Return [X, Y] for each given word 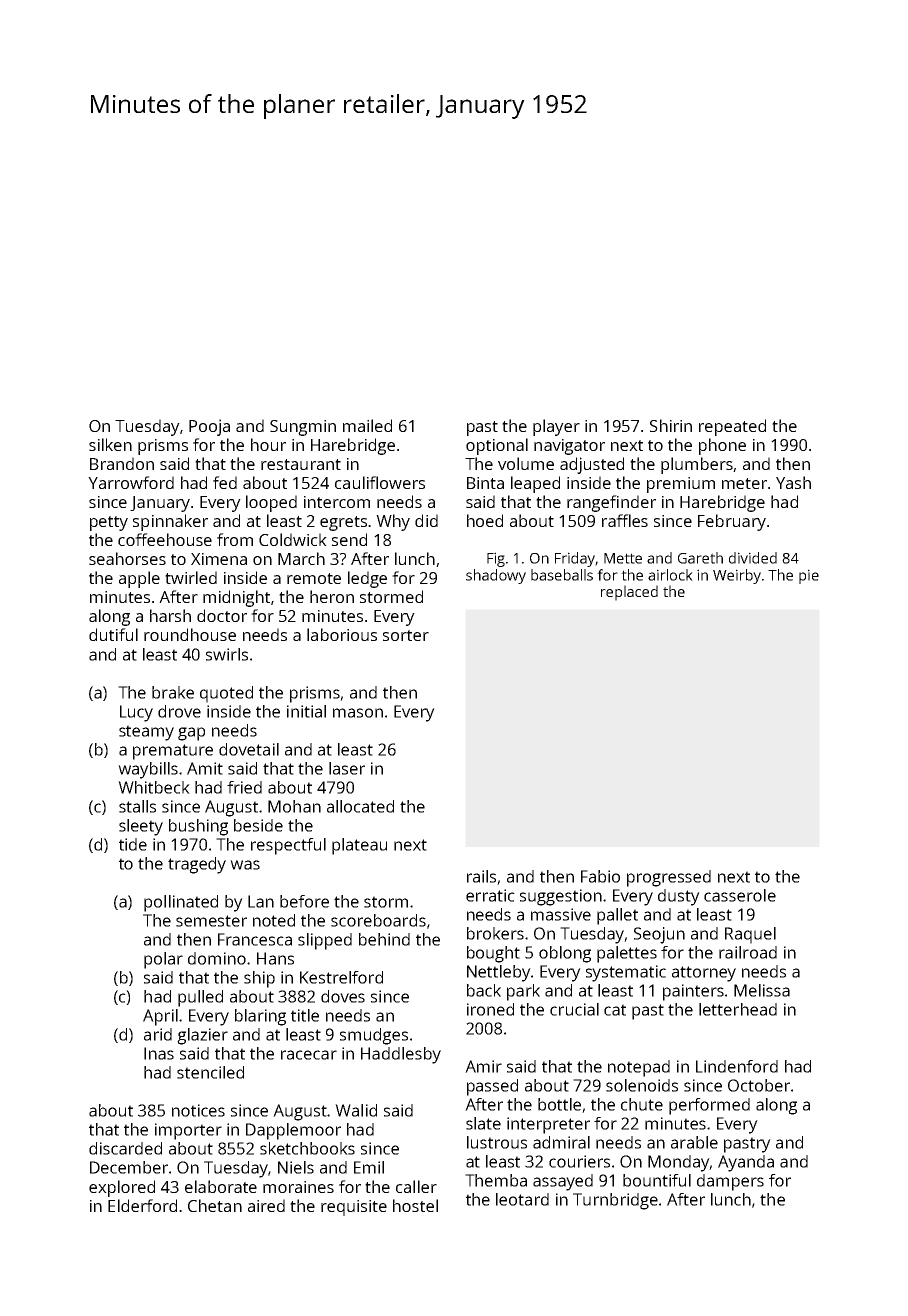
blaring [260, 1017]
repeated [732, 427]
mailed [367, 425]
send [349, 539]
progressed [669, 878]
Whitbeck [154, 787]
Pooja [209, 427]
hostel [415, 1205]
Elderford [142, 1205]
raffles [625, 520]
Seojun [659, 935]
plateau [359, 846]
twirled [191, 577]
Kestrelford [341, 977]
